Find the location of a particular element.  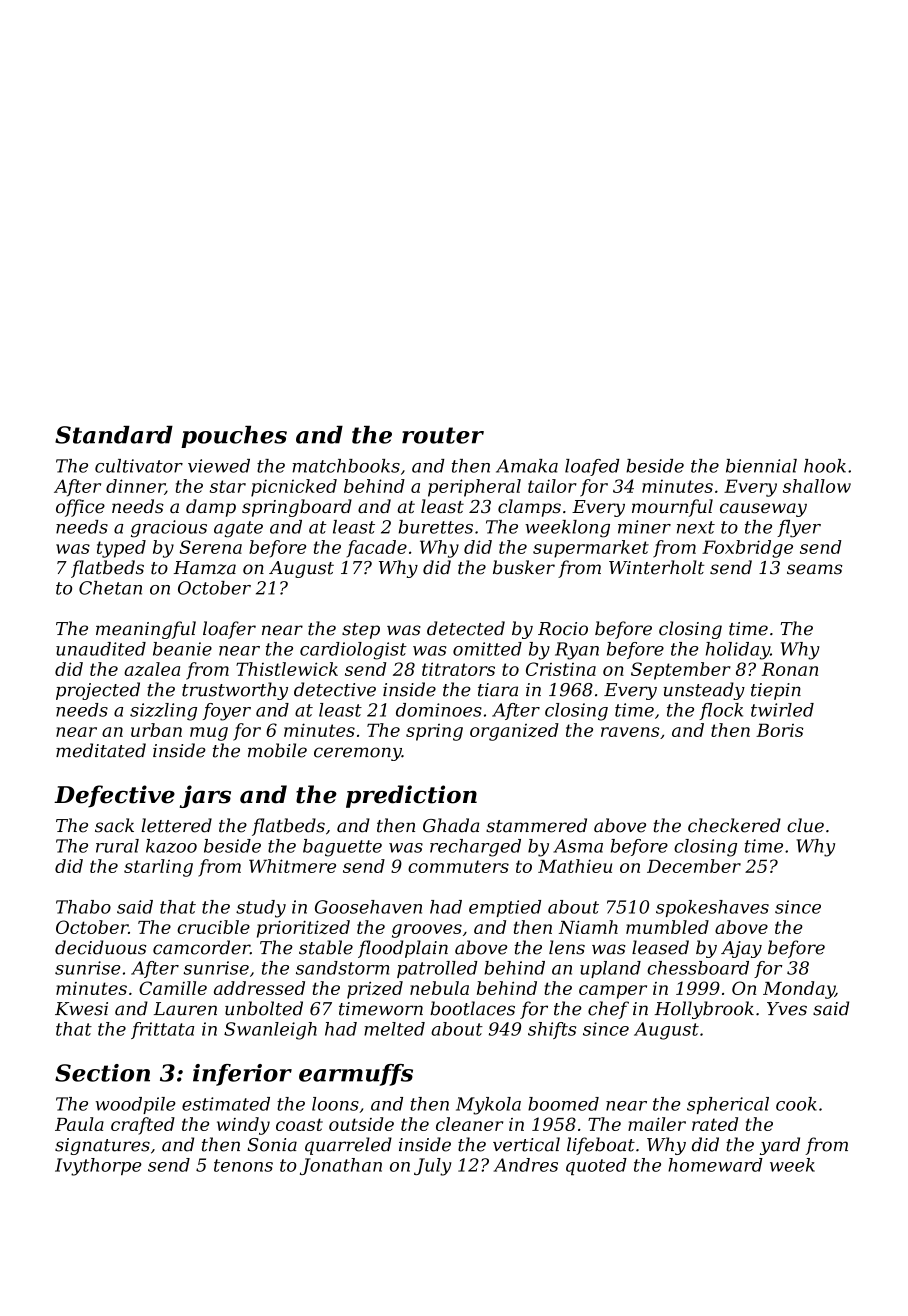

inferior is located at coordinates (242, 1075).
